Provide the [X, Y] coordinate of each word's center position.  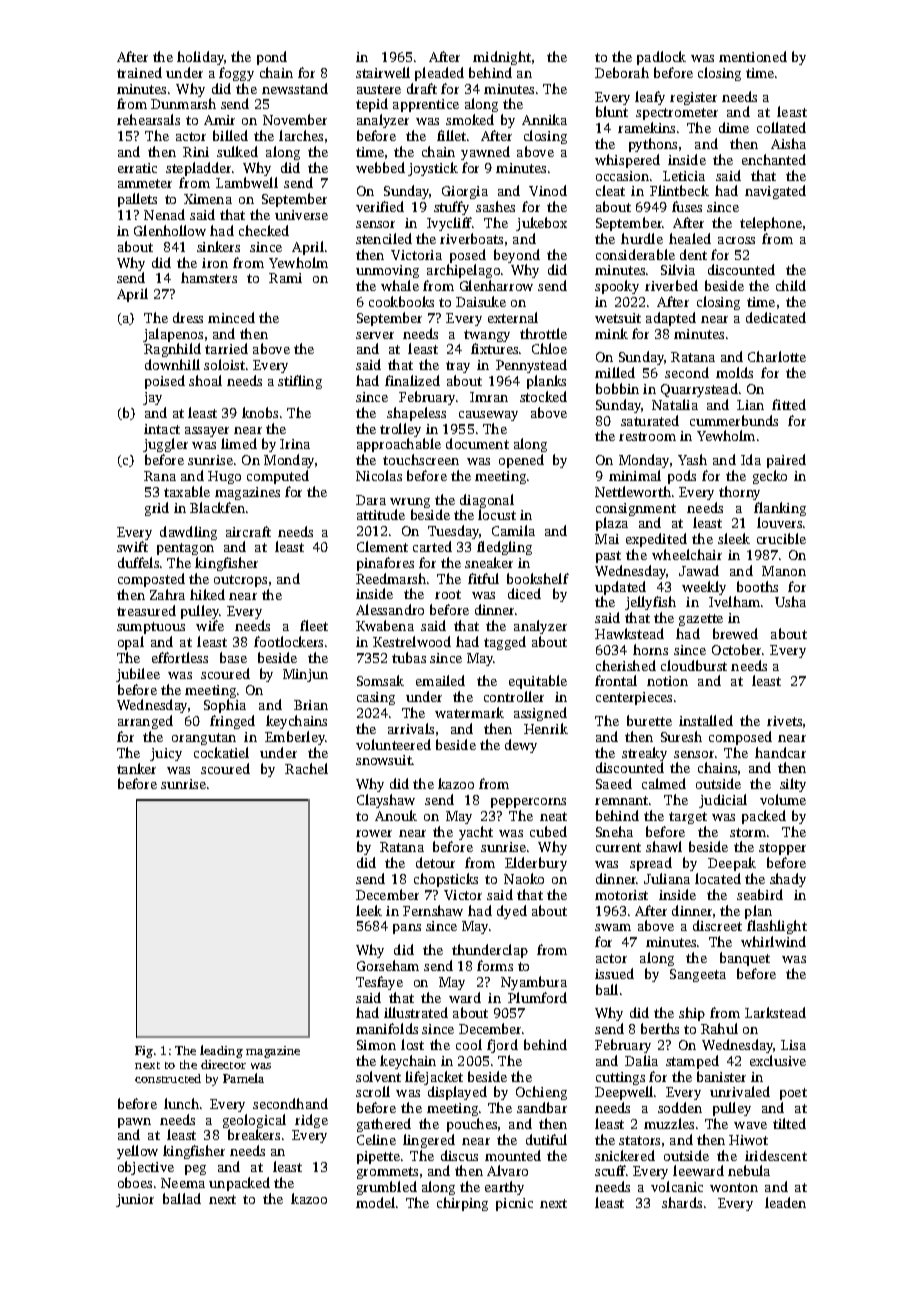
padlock [661, 58]
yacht [476, 833]
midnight [502, 58]
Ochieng [541, 1093]
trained [139, 72]
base [233, 657]
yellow [137, 1152]
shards [682, 1202]
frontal [616, 680]
